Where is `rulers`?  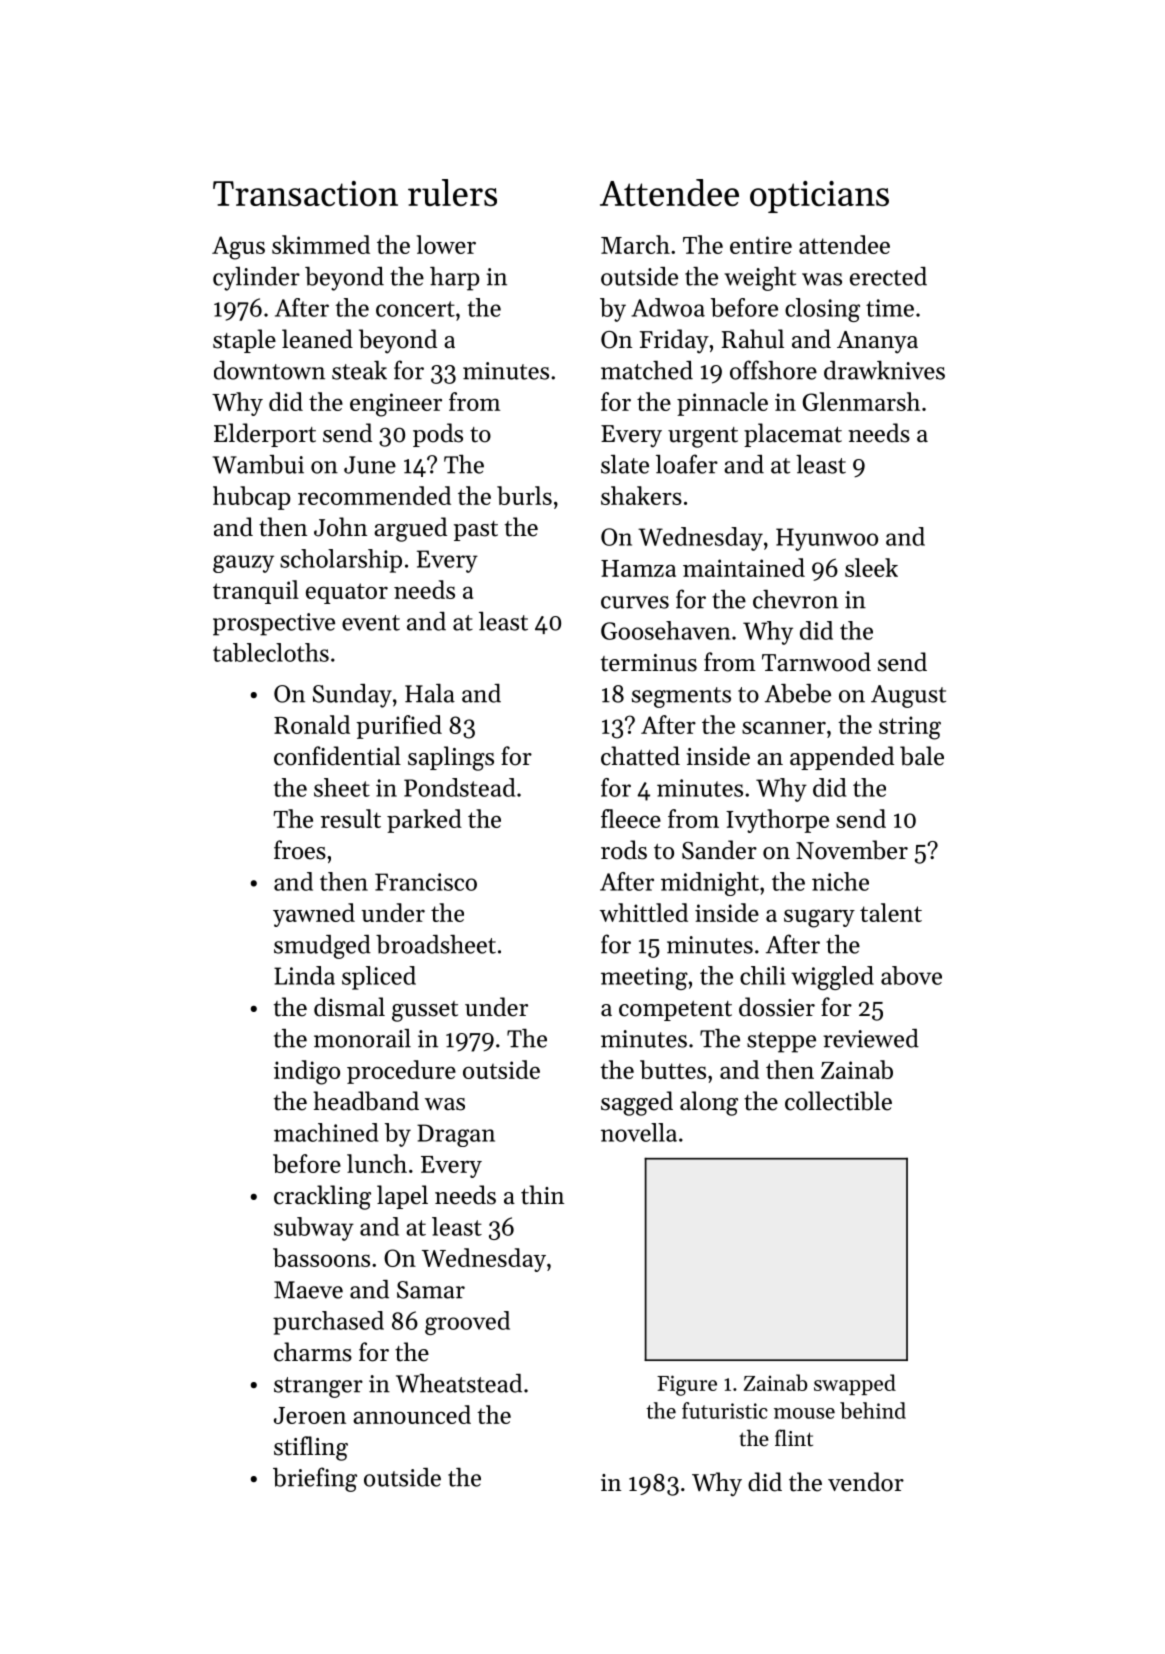
rulers is located at coordinates (452, 192).
